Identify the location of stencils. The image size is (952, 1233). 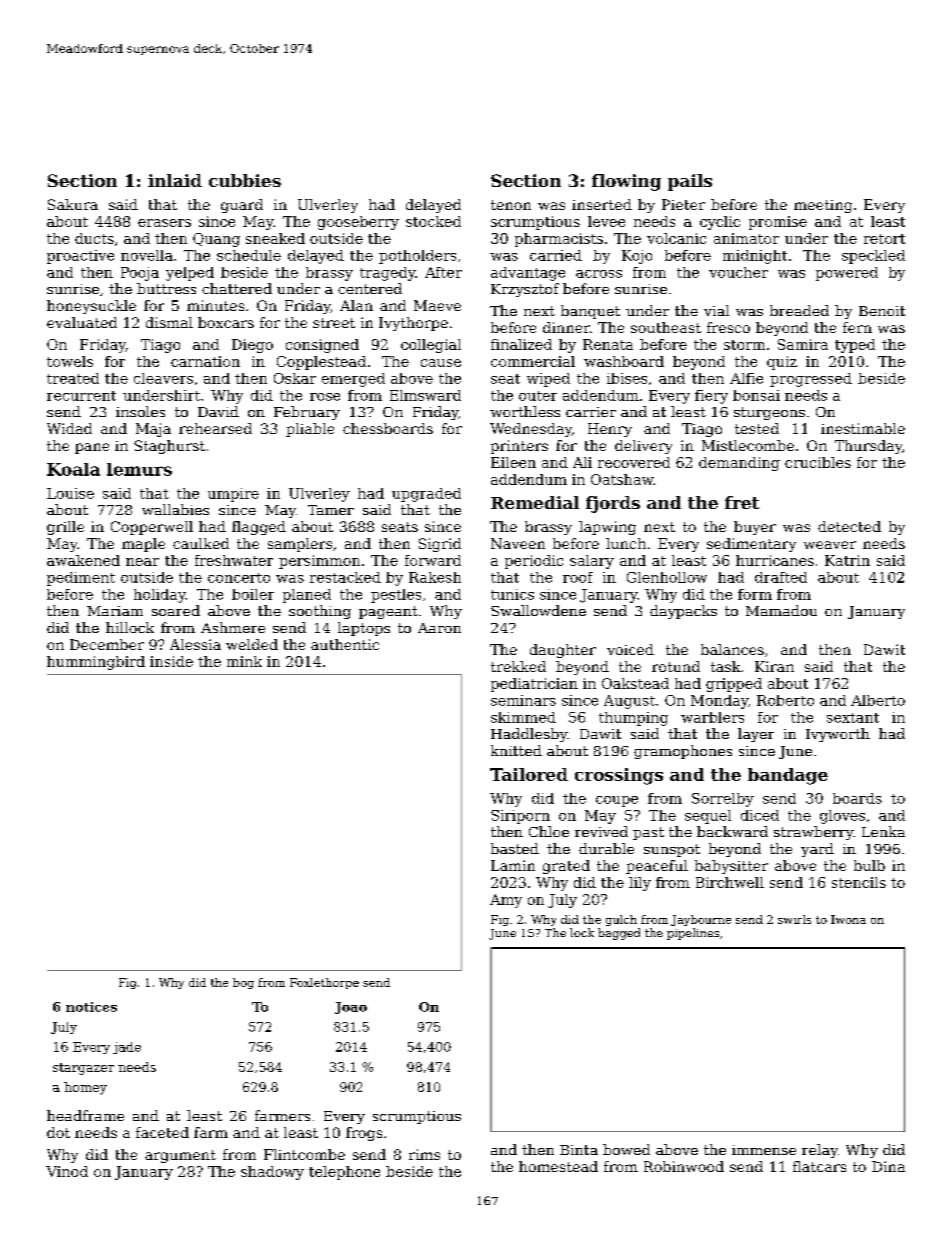
(859, 882).
